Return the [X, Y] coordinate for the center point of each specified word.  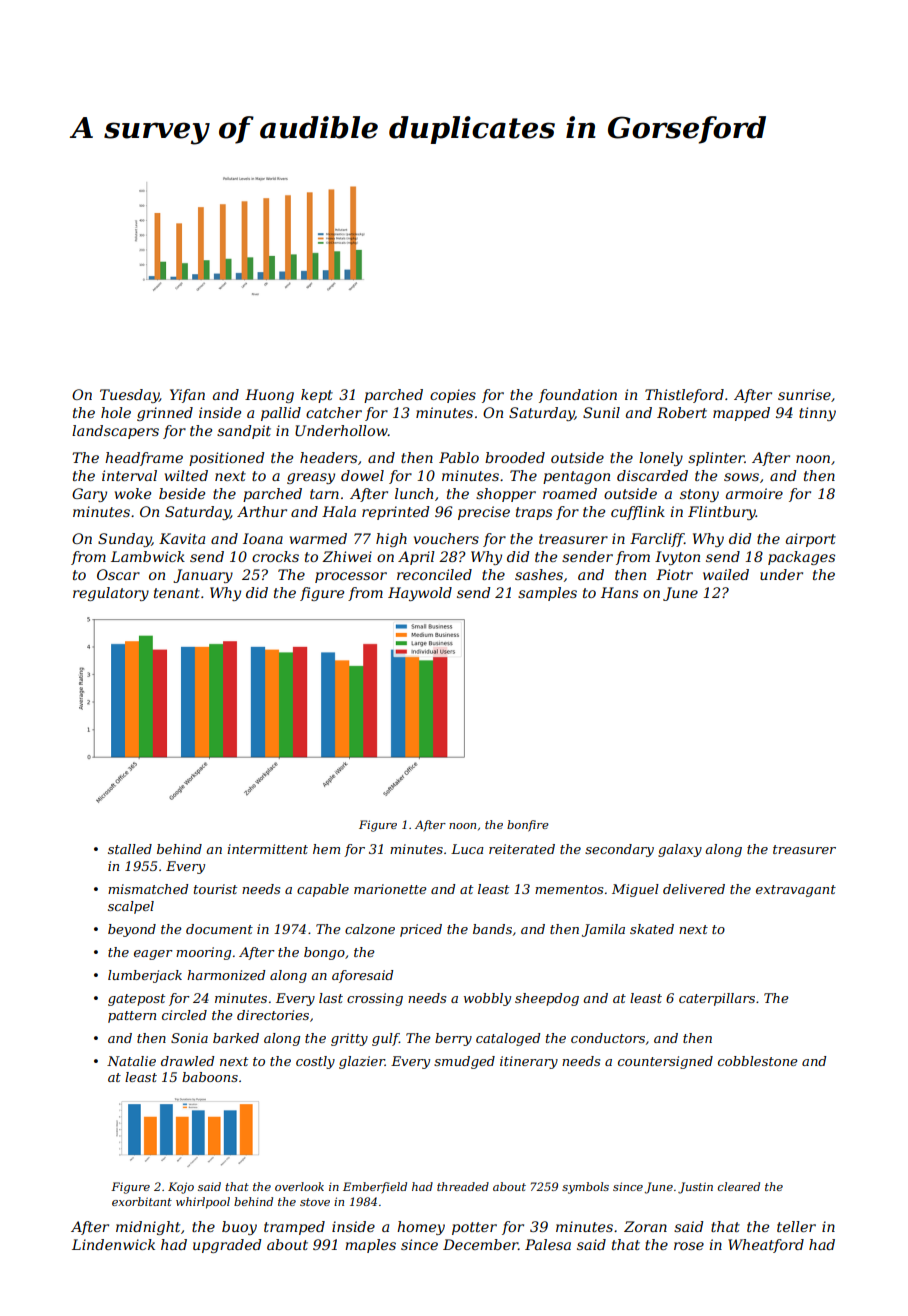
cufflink [638, 513]
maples [370, 1246]
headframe [144, 459]
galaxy [680, 850]
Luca [467, 849]
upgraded [227, 1246]
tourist [215, 889]
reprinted [395, 513]
